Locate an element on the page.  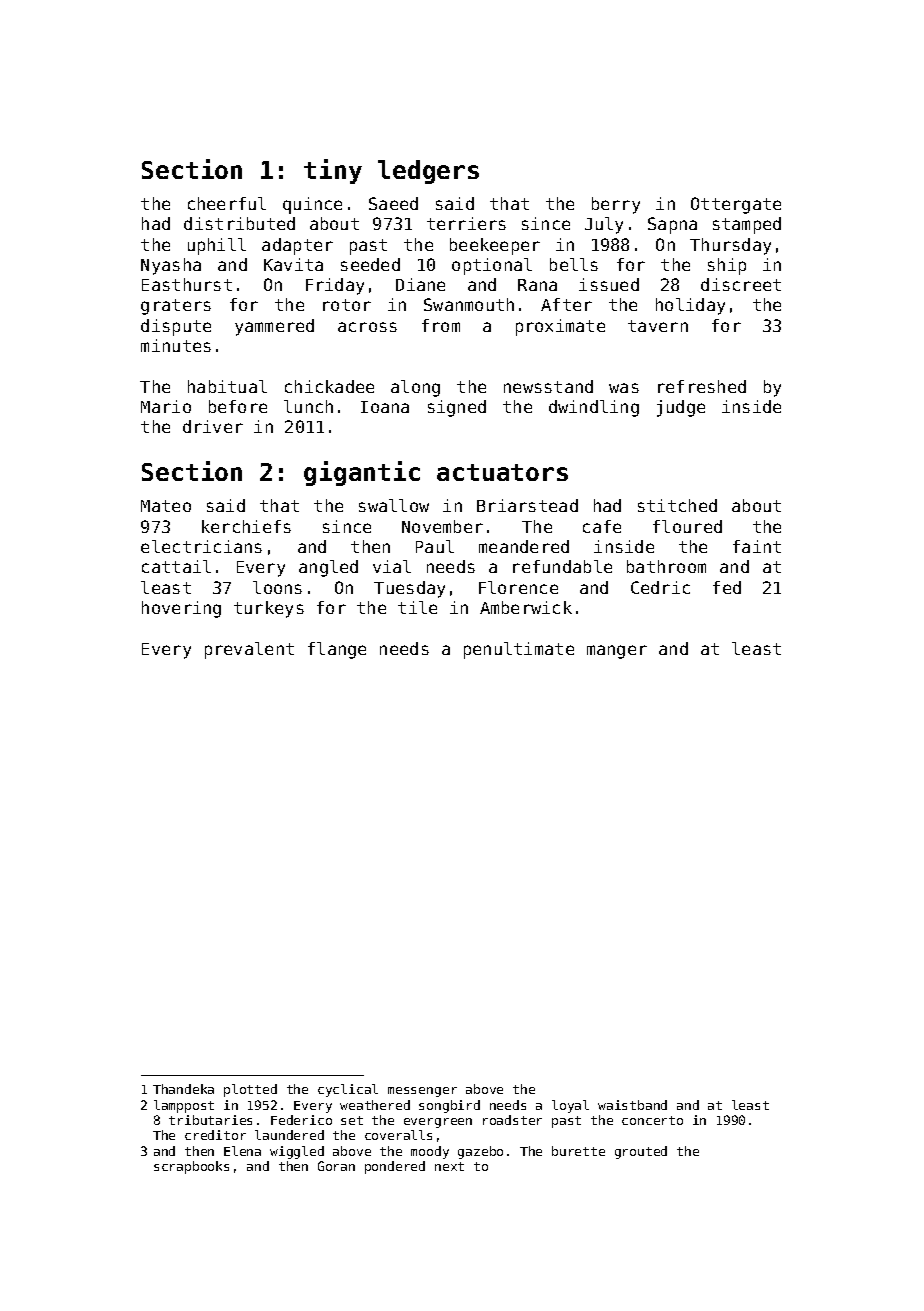
pondered is located at coordinates (395, 1167).
